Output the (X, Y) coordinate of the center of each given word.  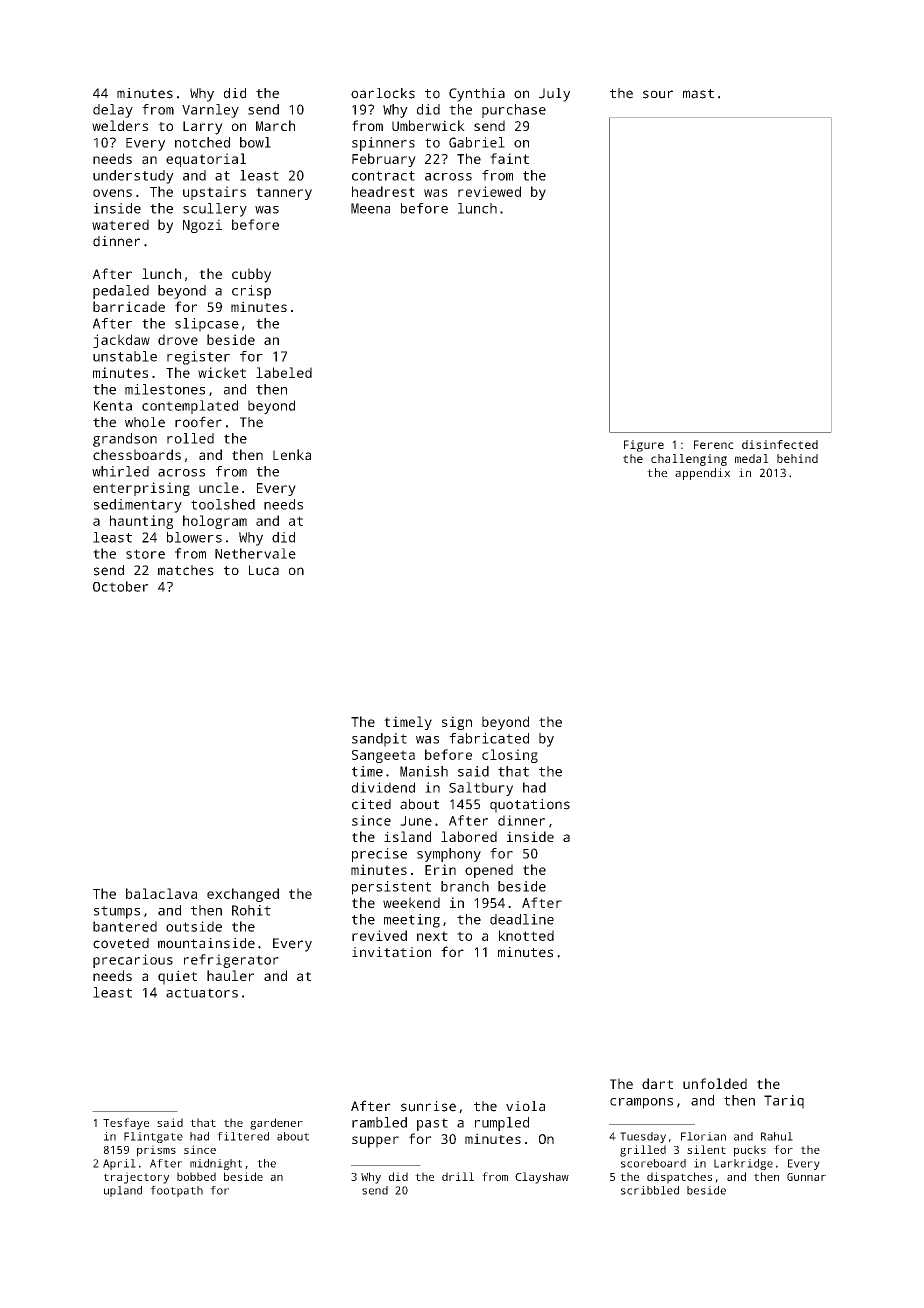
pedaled (121, 292)
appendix (702, 474)
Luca (264, 570)
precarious (133, 961)
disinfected (780, 444)
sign (457, 723)
